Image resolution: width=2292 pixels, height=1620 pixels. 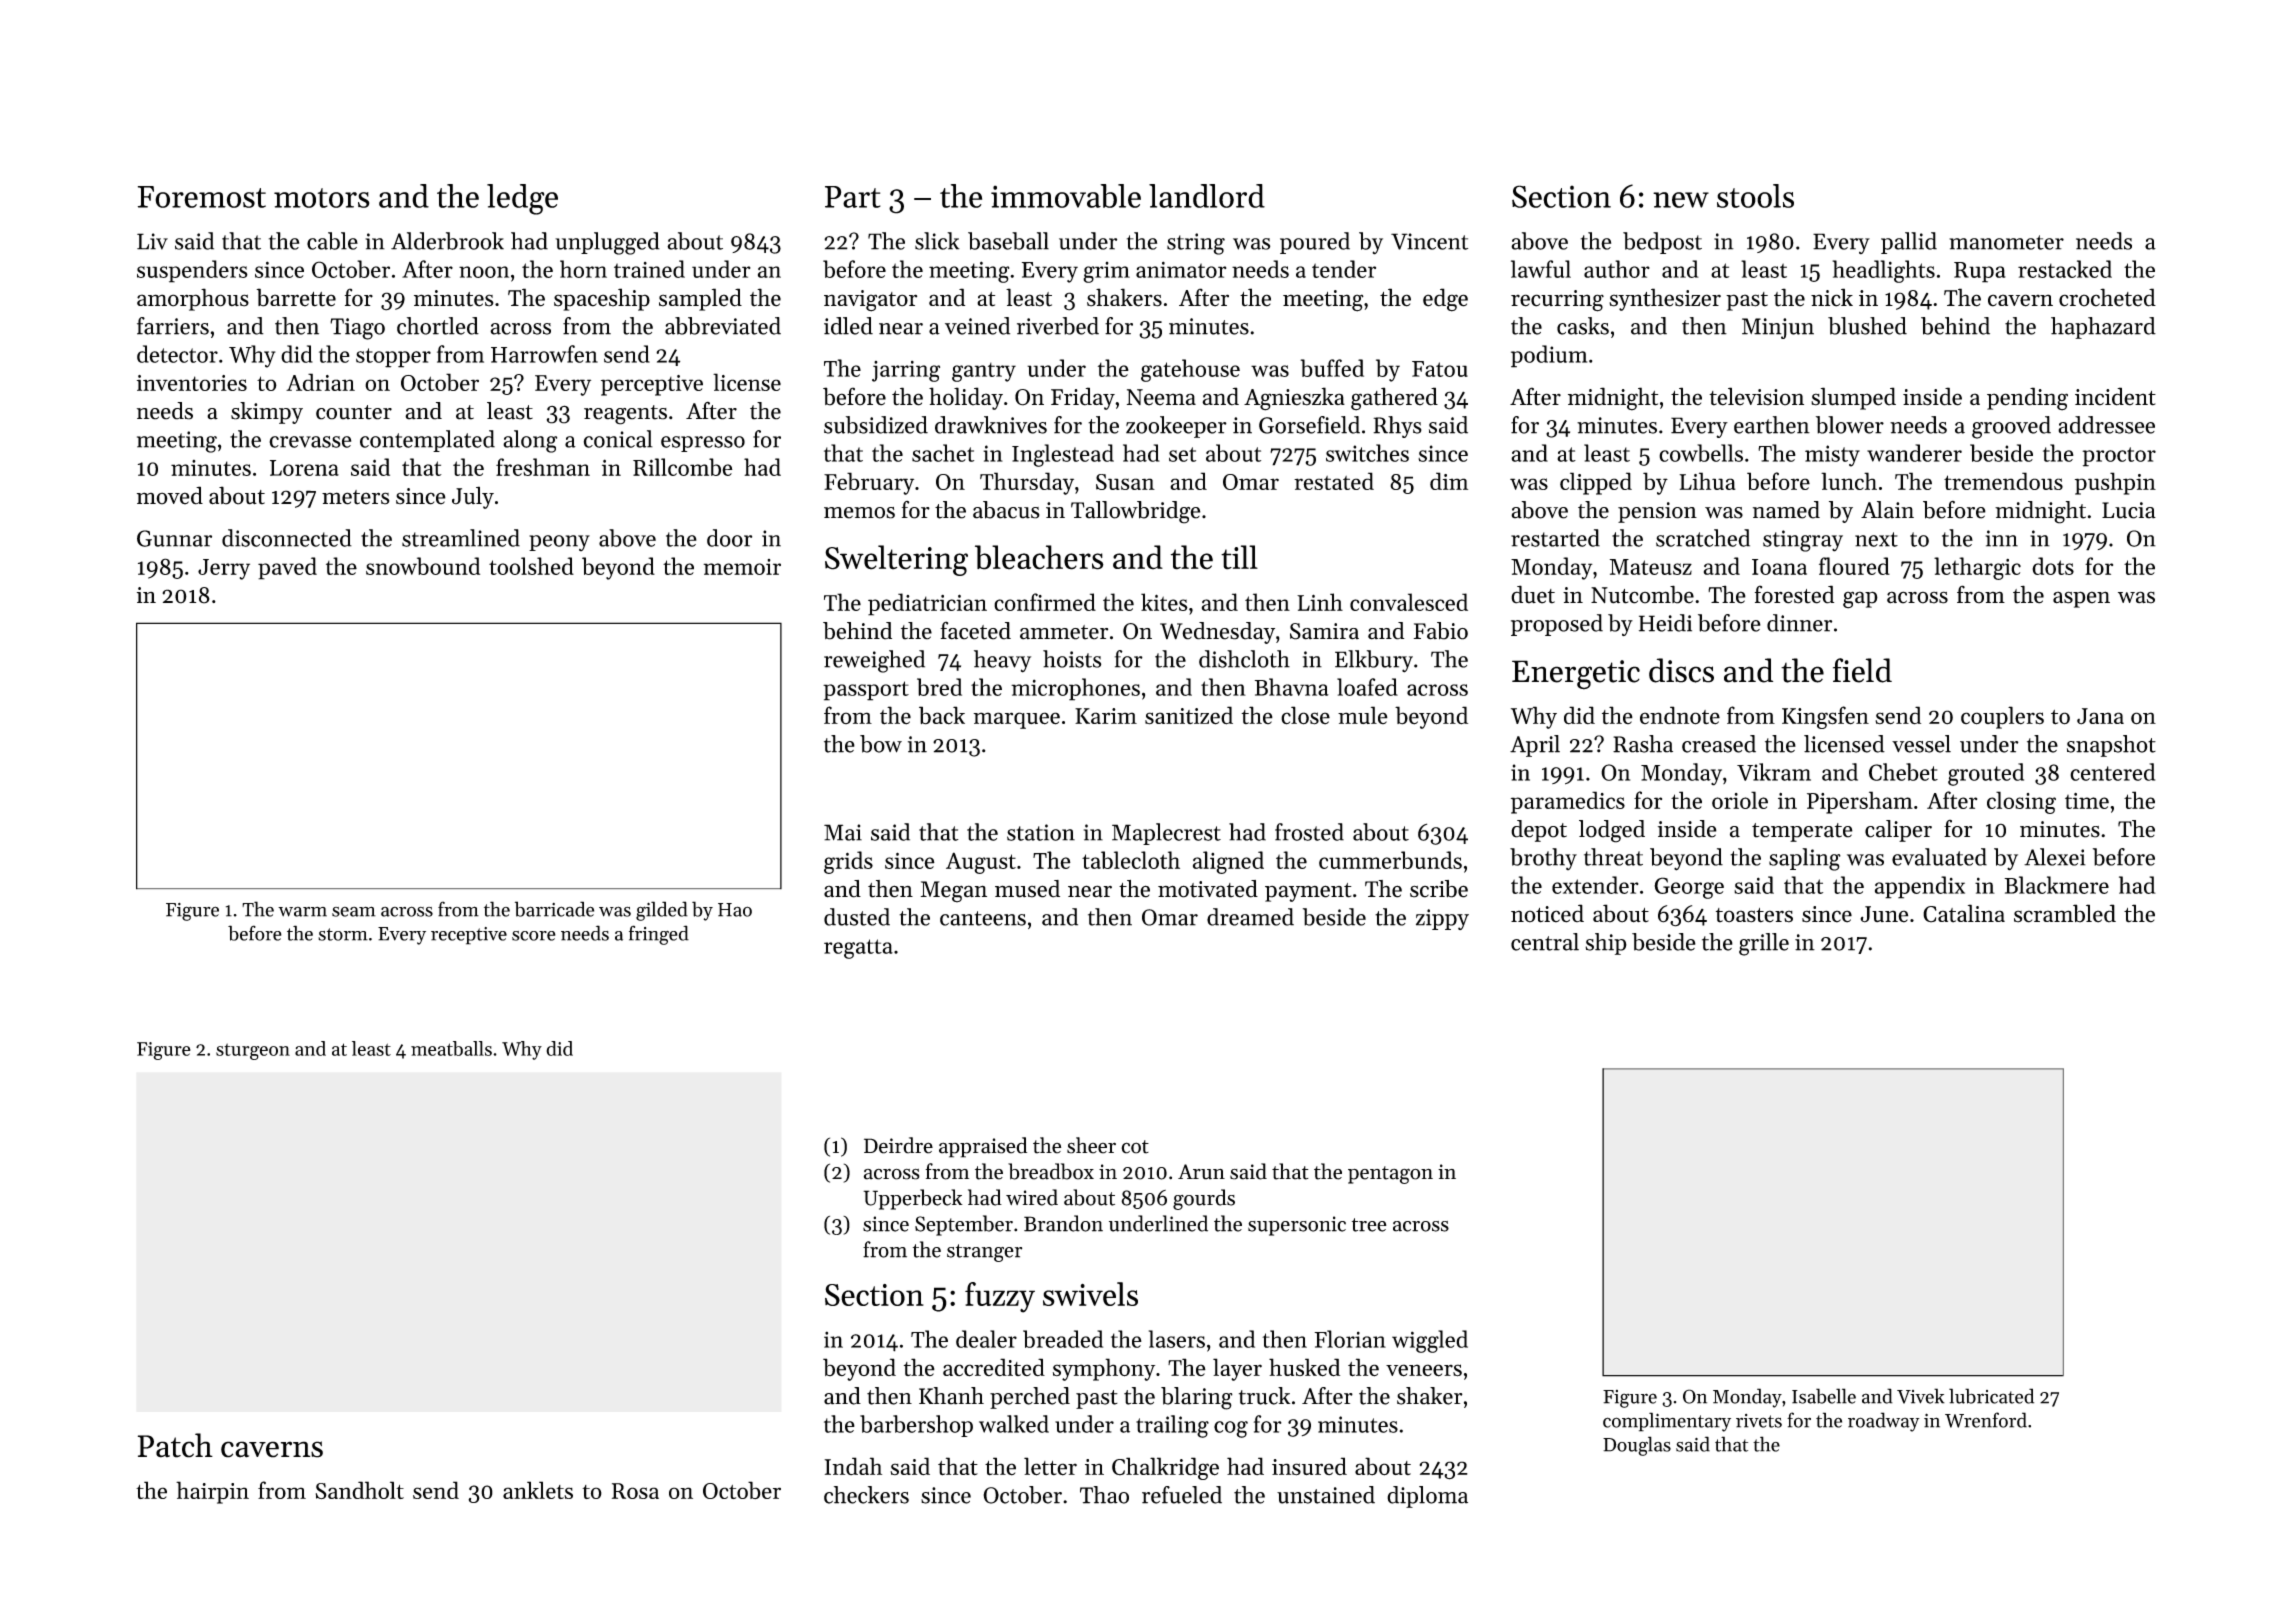 I want to click on grids, so click(x=848, y=862).
